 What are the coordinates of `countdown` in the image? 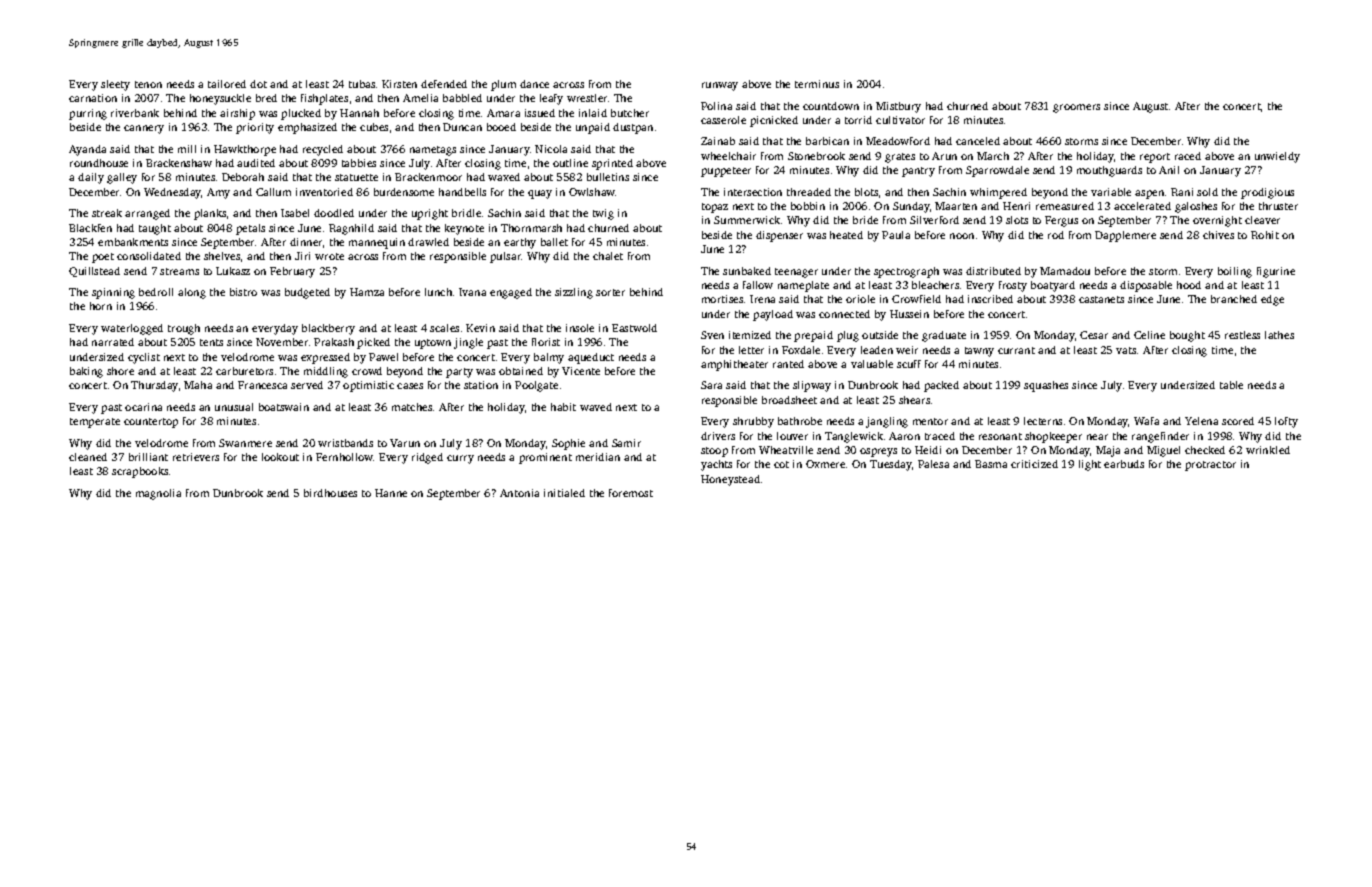 It's located at (831, 106).
